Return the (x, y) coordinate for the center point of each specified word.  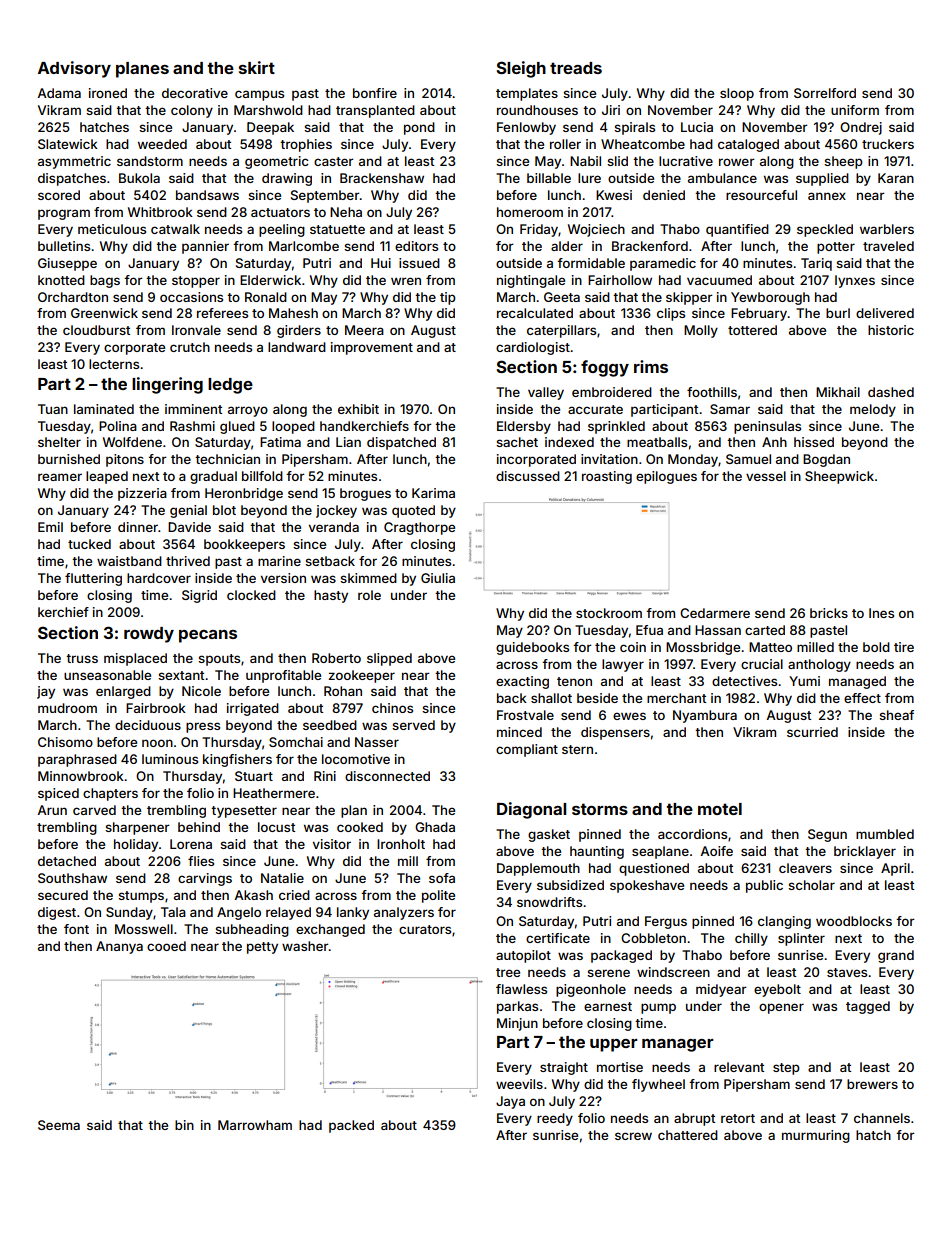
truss (82, 658)
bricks (829, 613)
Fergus (666, 922)
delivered (885, 313)
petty (262, 948)
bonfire (375, 93)
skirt (257, 67)
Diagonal (531, 810)
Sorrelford (825, 93)
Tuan (53, 409)
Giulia (438, 578)
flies (201, 861)
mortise (620, 1067)
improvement (372, 348)
